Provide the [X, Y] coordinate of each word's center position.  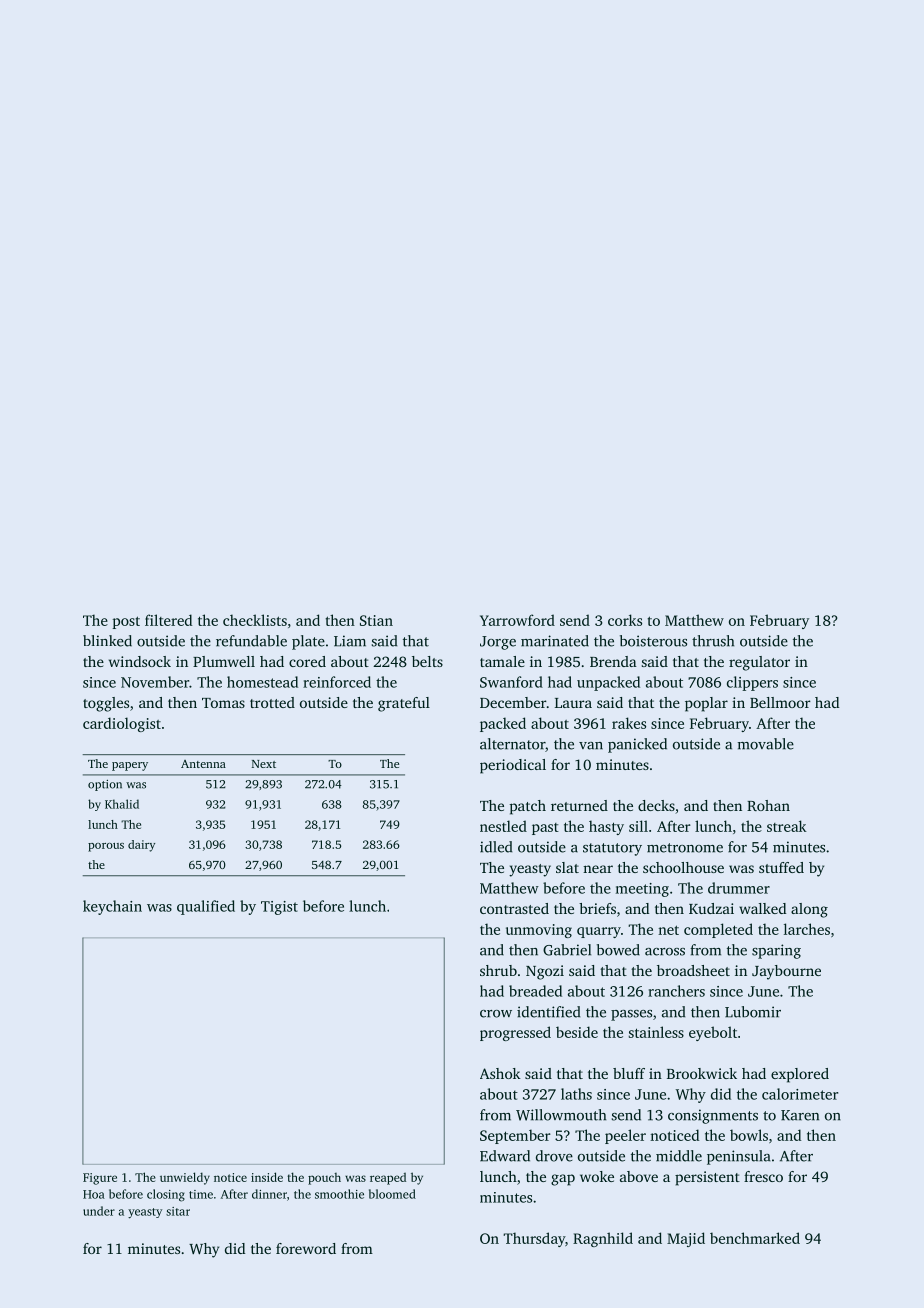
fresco [763, 1176]
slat [567, 867]
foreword [306, 1248]
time [201, 1194]
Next [264, 764]
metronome [685, 848]
